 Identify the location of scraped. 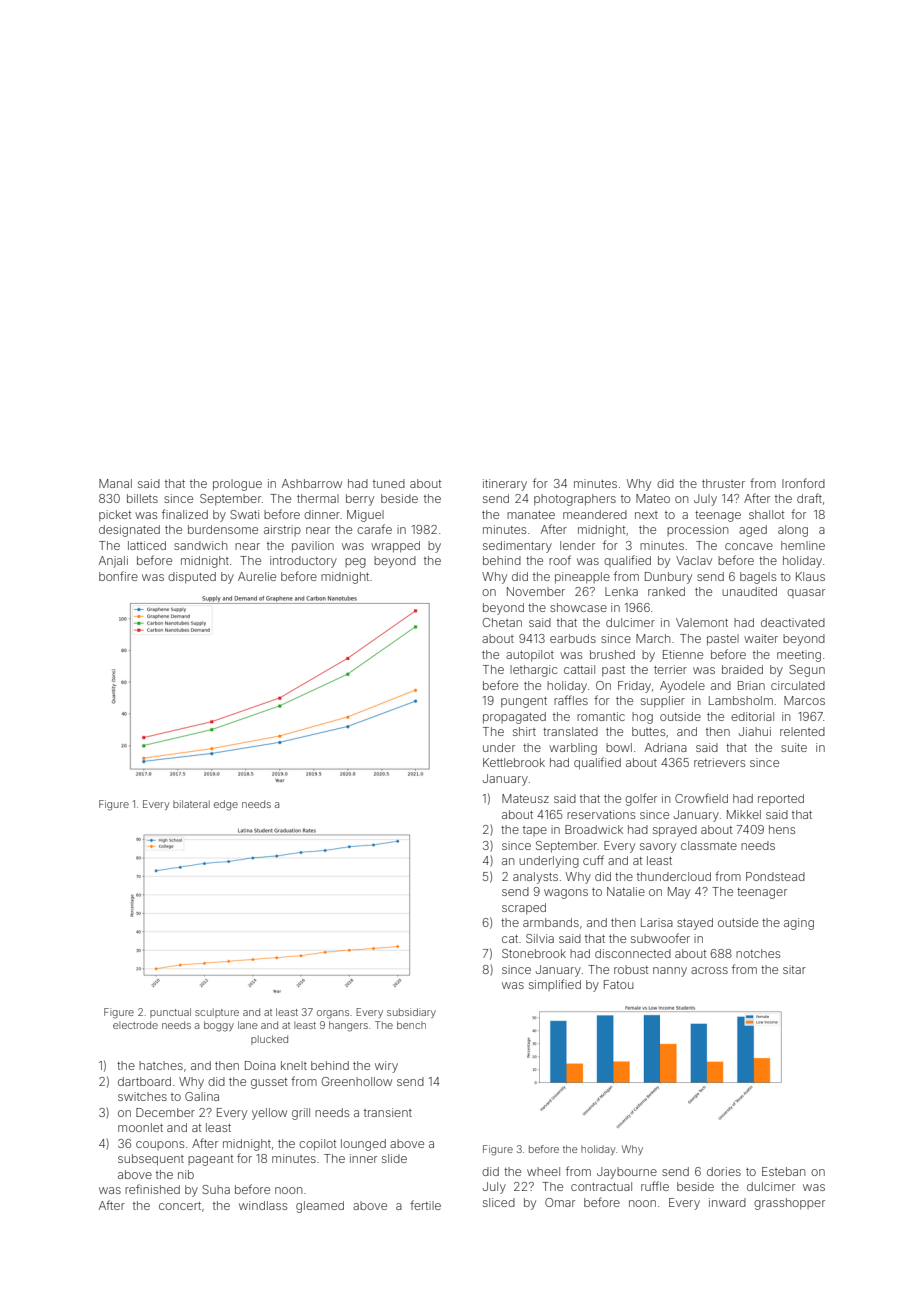
(524, 909).
